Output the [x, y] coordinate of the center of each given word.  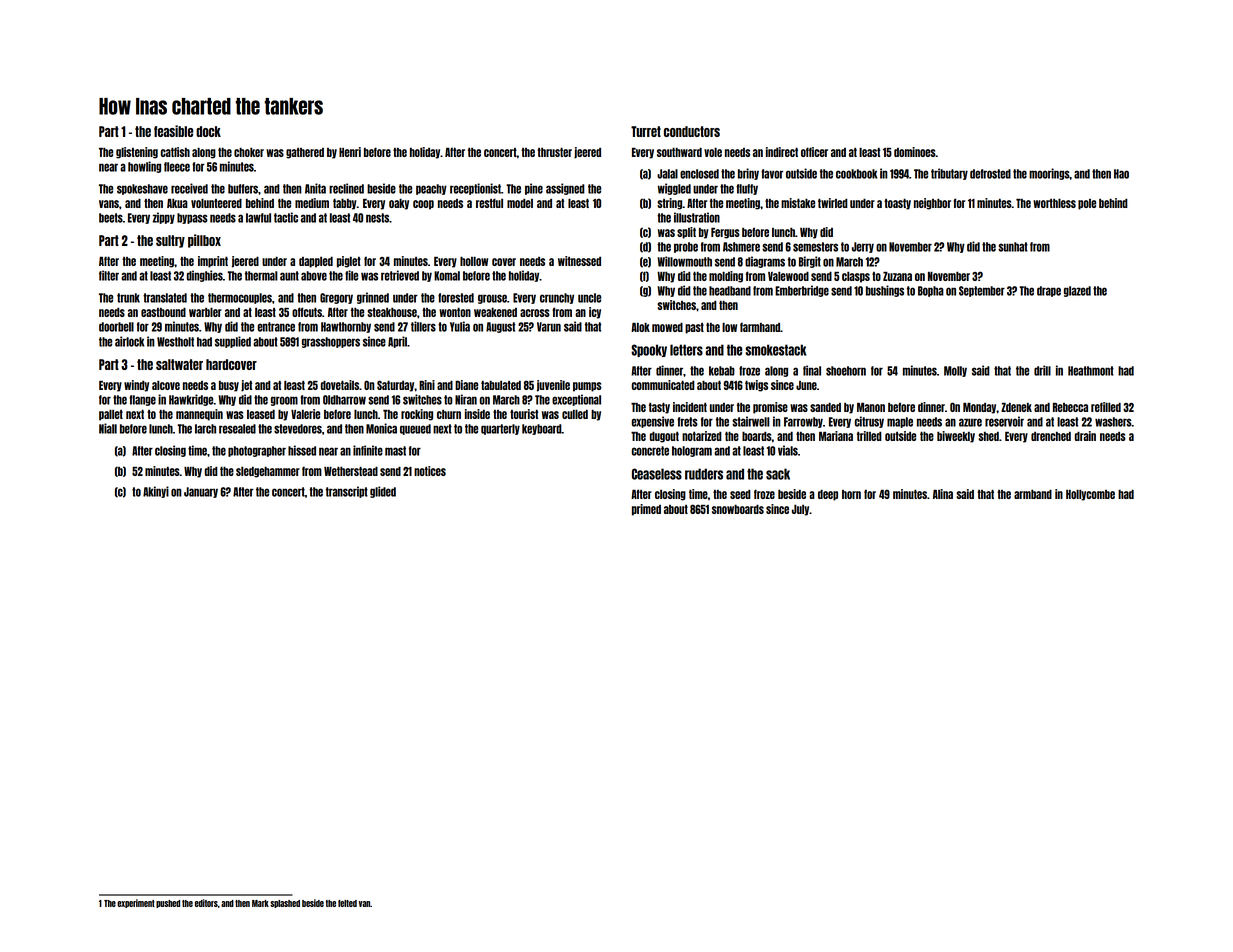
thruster [554, 152]
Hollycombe [1090, 495]
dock [208, 131]
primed [646, 510]
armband [1033, 494]
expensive [653, 422]
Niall [108, 428]
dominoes [915, 152]
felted [347, 903]
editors [206, 903]
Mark [260, 903]
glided [383, 492]
